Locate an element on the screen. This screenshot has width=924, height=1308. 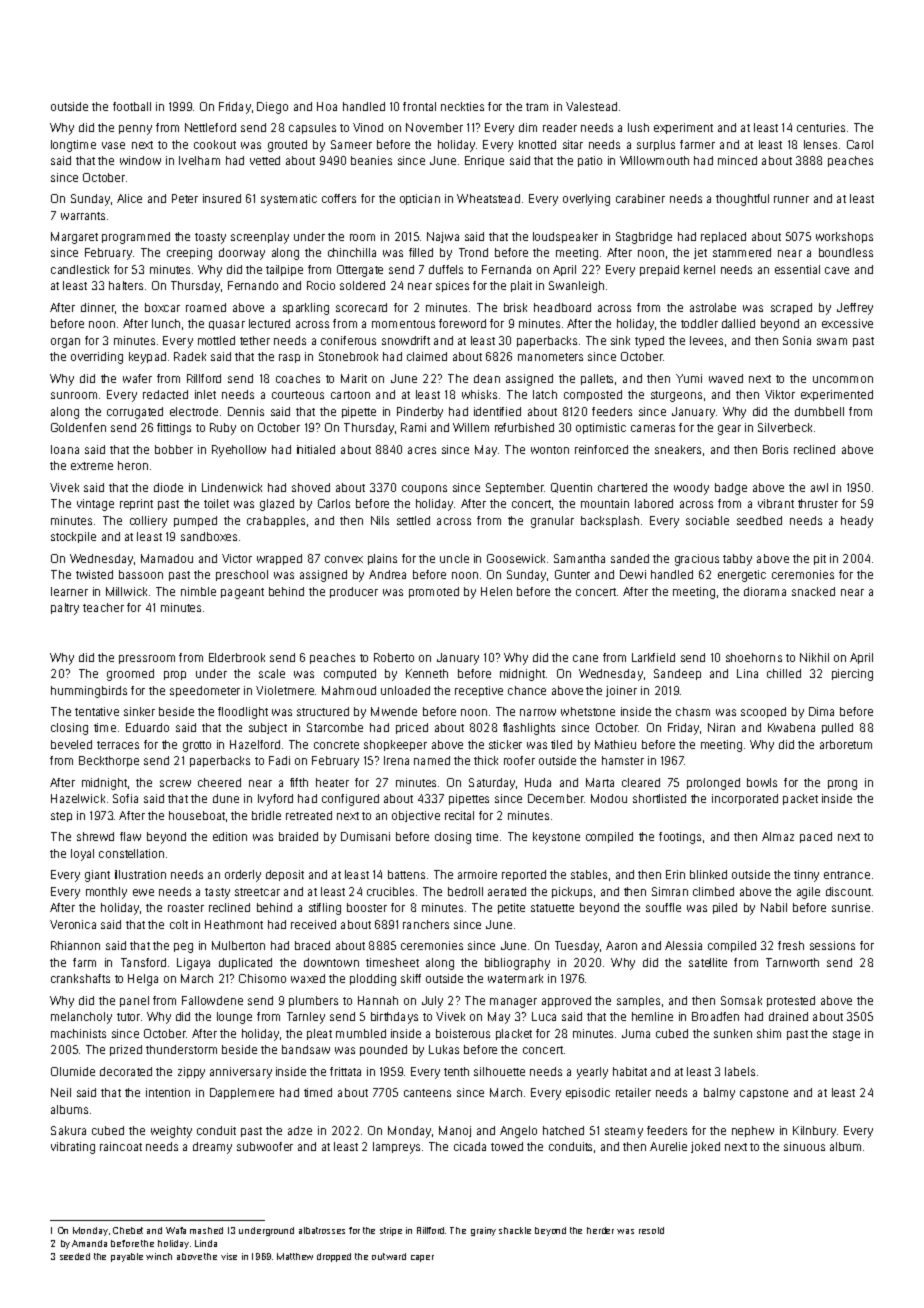
programmed is located at coordinates (136, 238).
